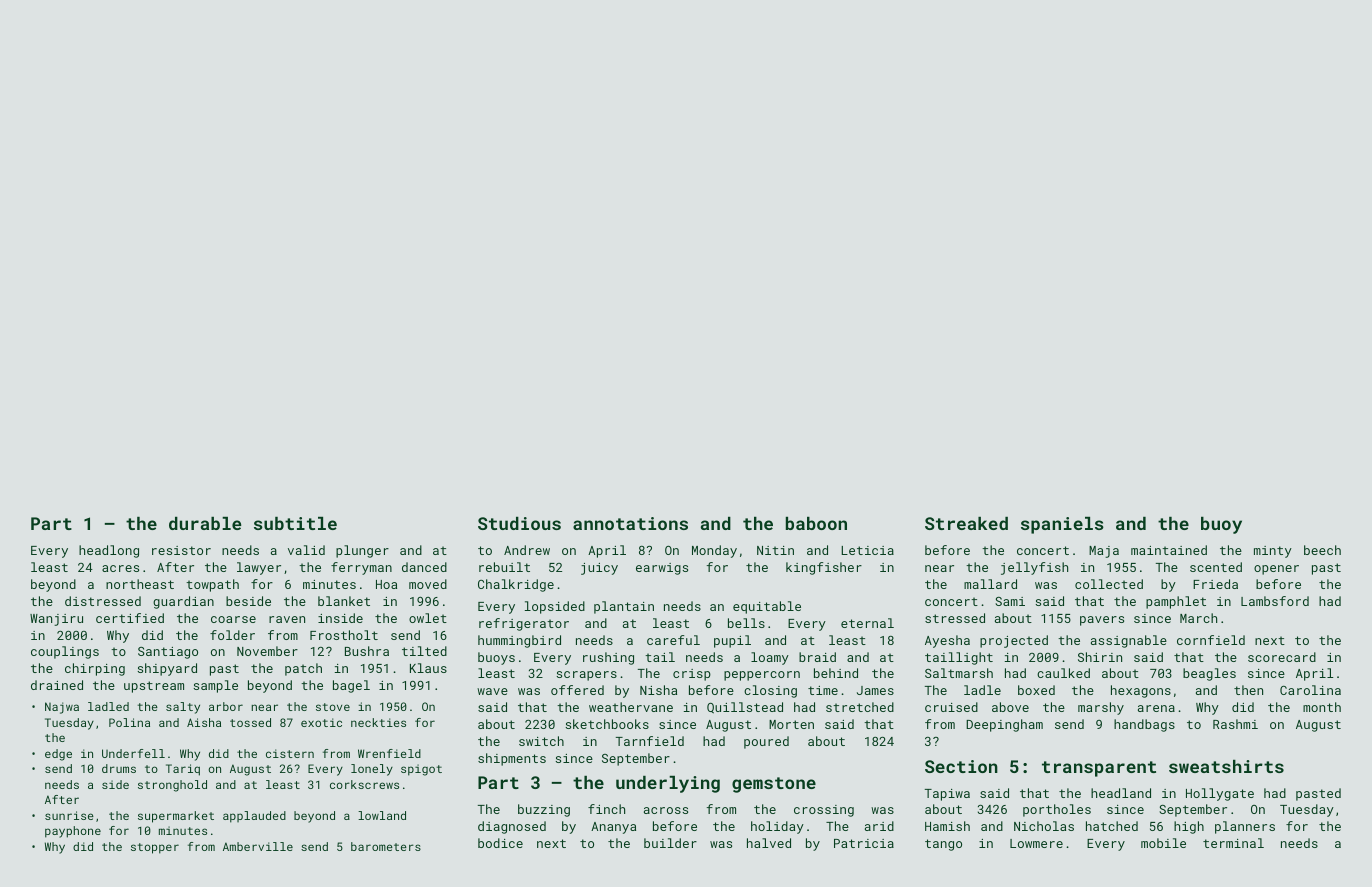  Describe the element at coordinates (1121, 793) in the document. I see `headland` at that location.
